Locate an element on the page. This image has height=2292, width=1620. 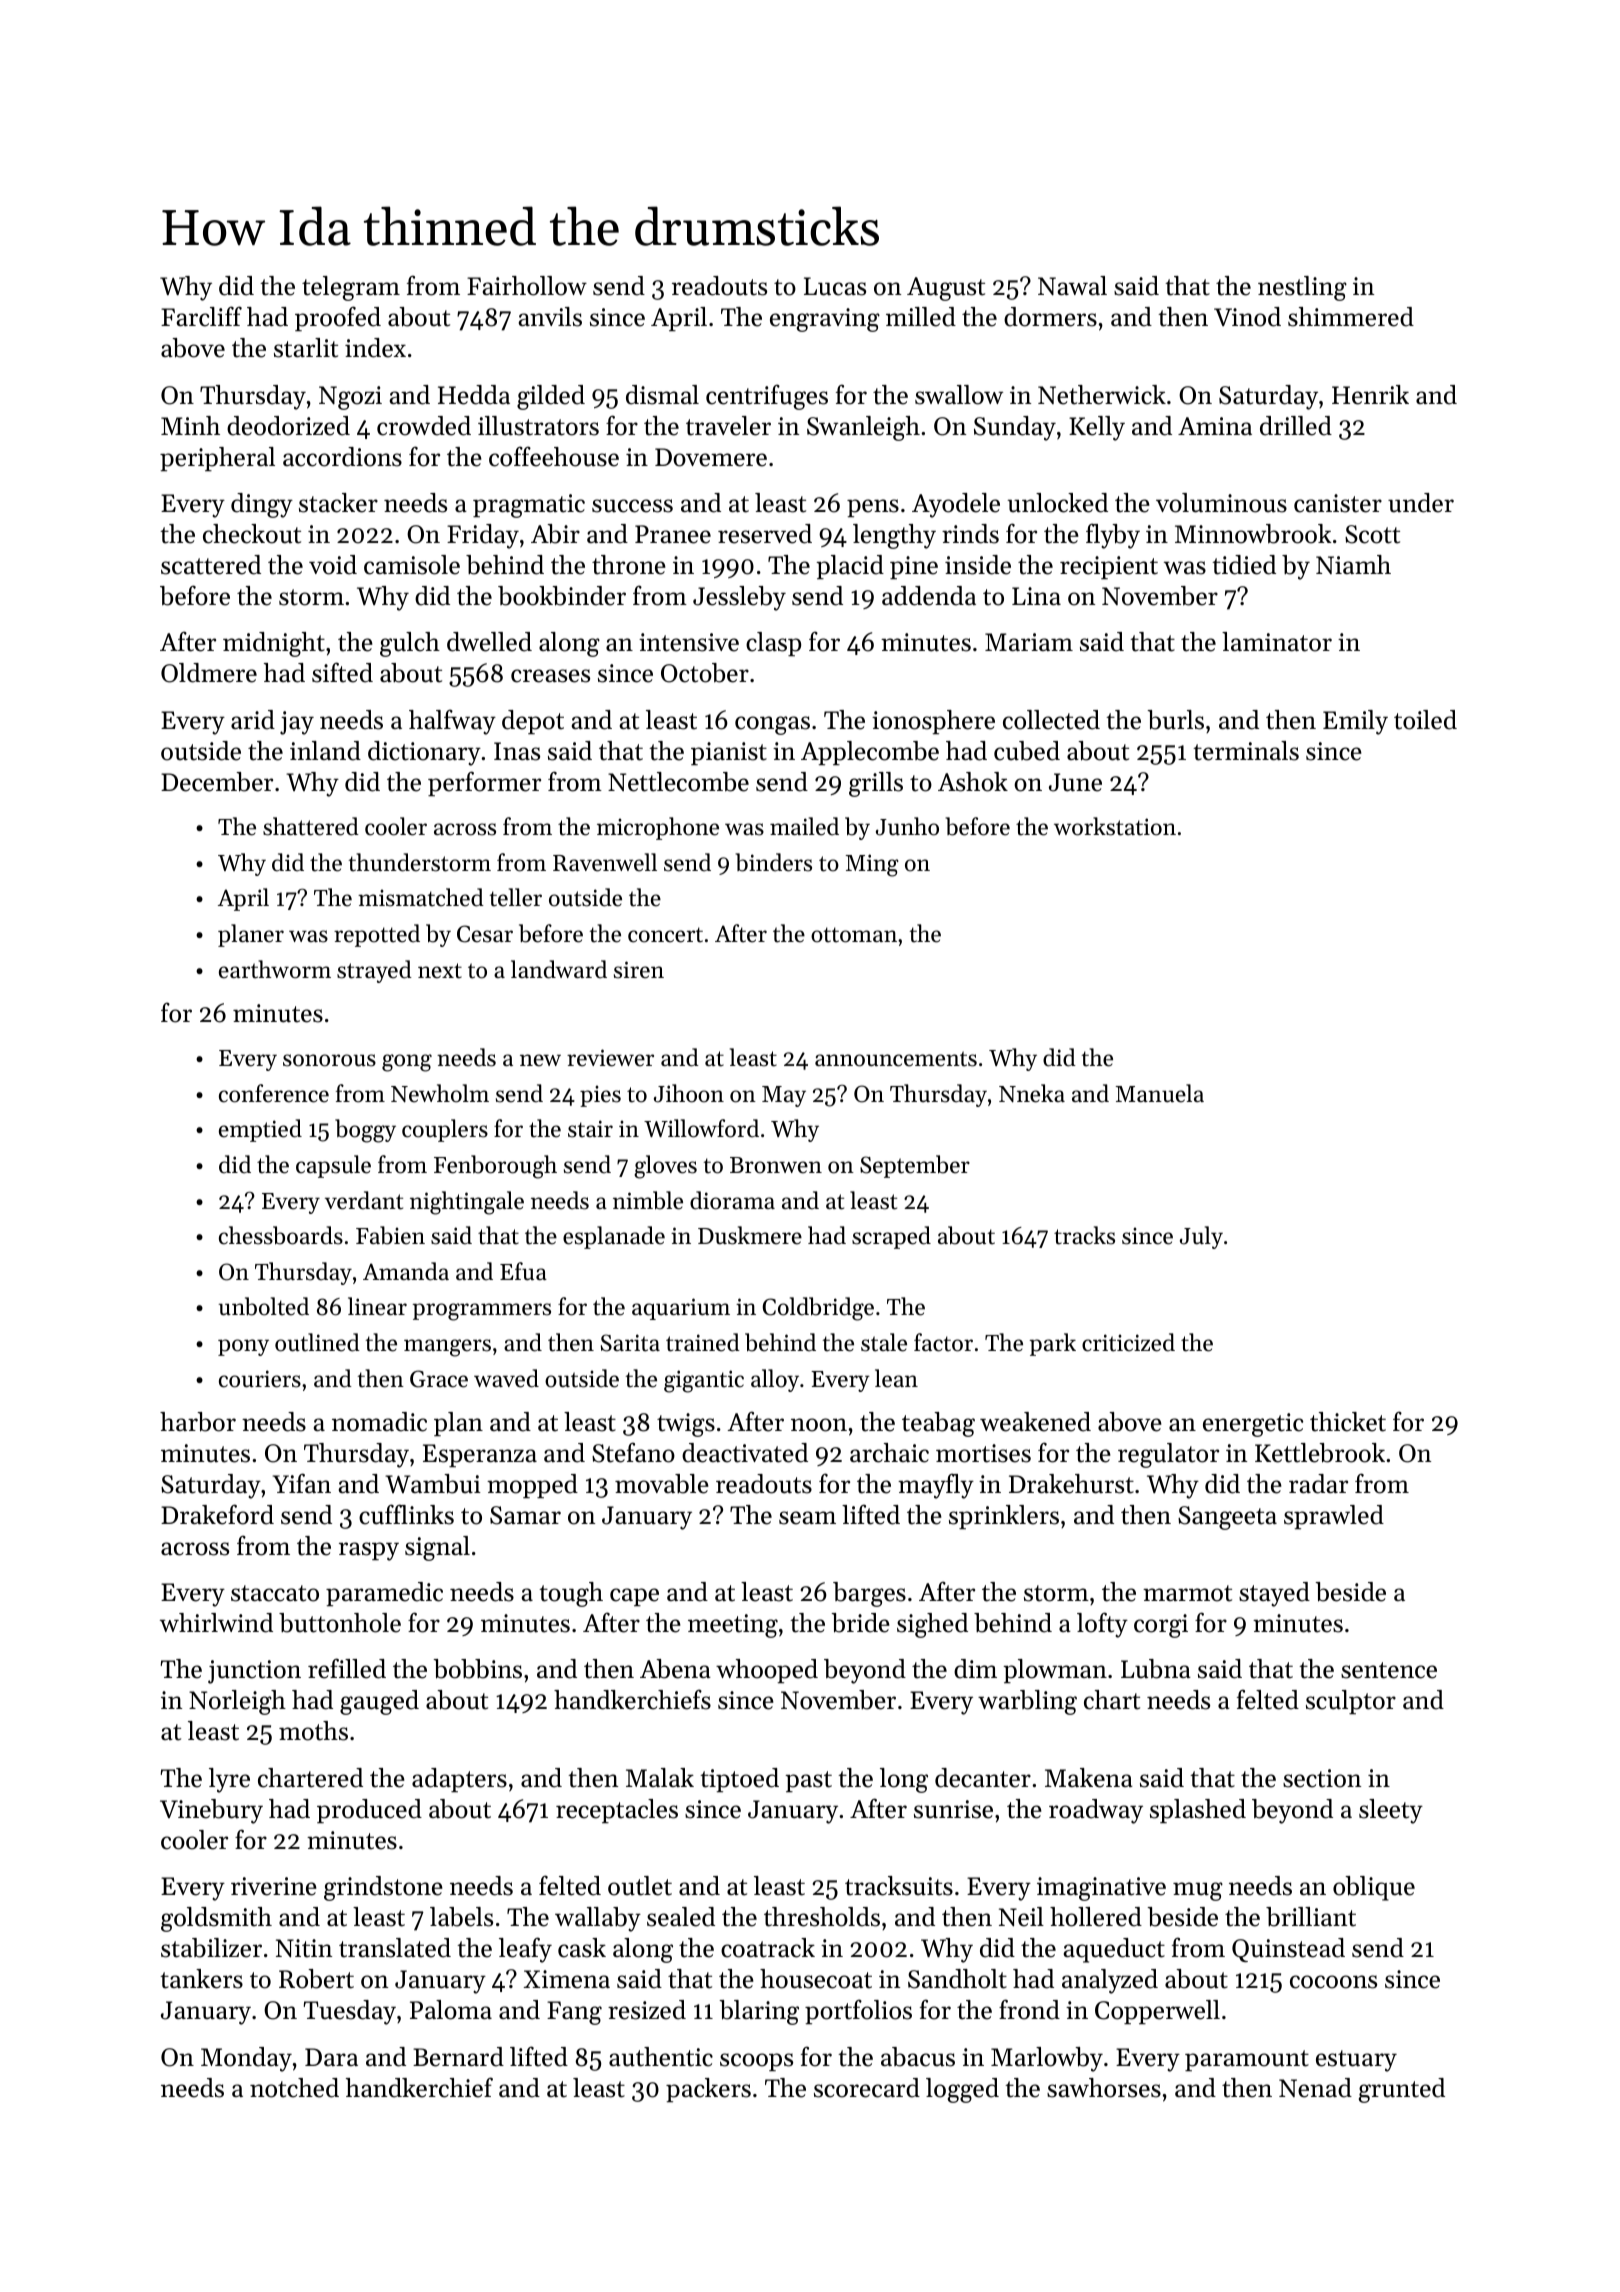
announcements is located at coordinates (896, 1059).
